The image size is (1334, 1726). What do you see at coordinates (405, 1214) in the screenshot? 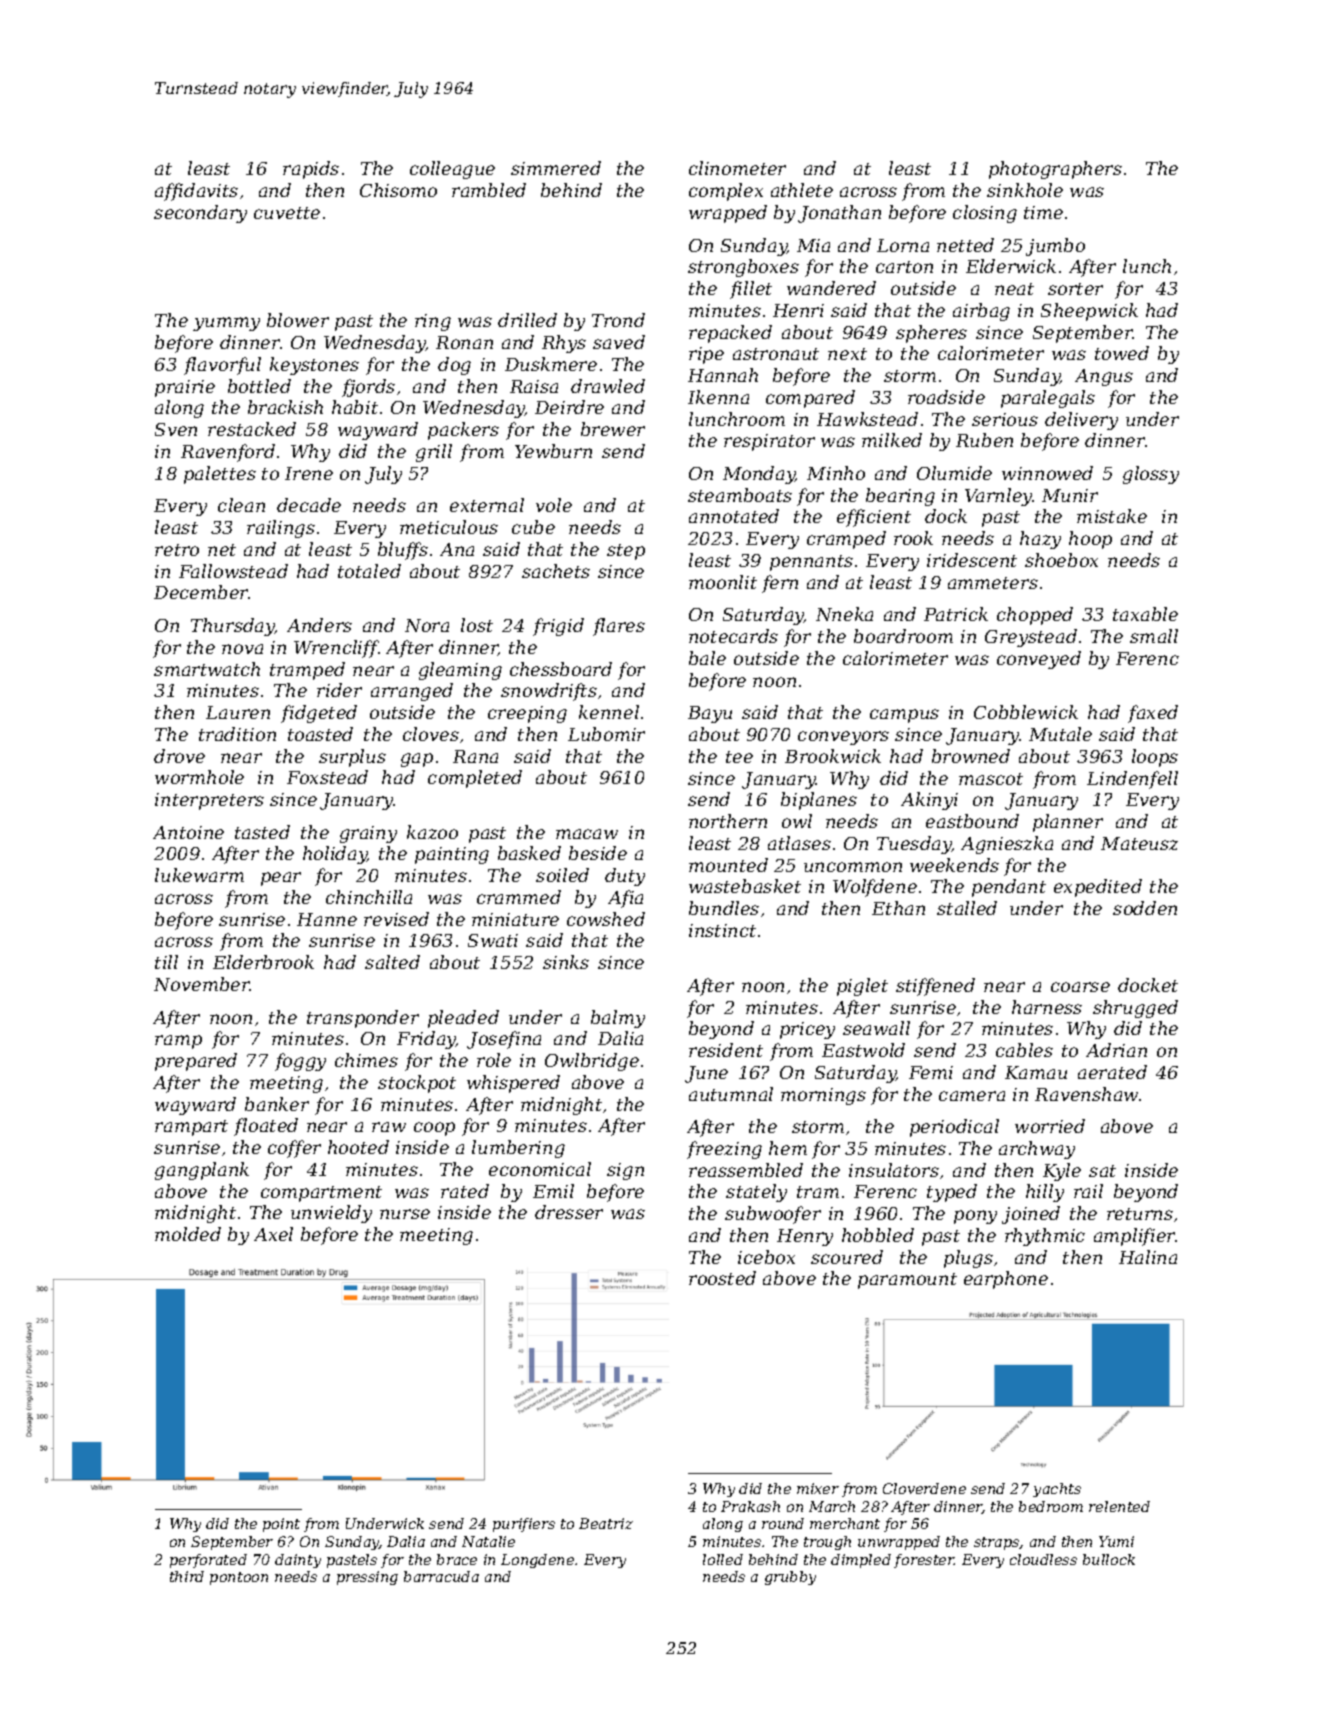
I see `nurse` at bounding box center [405, 1214].
